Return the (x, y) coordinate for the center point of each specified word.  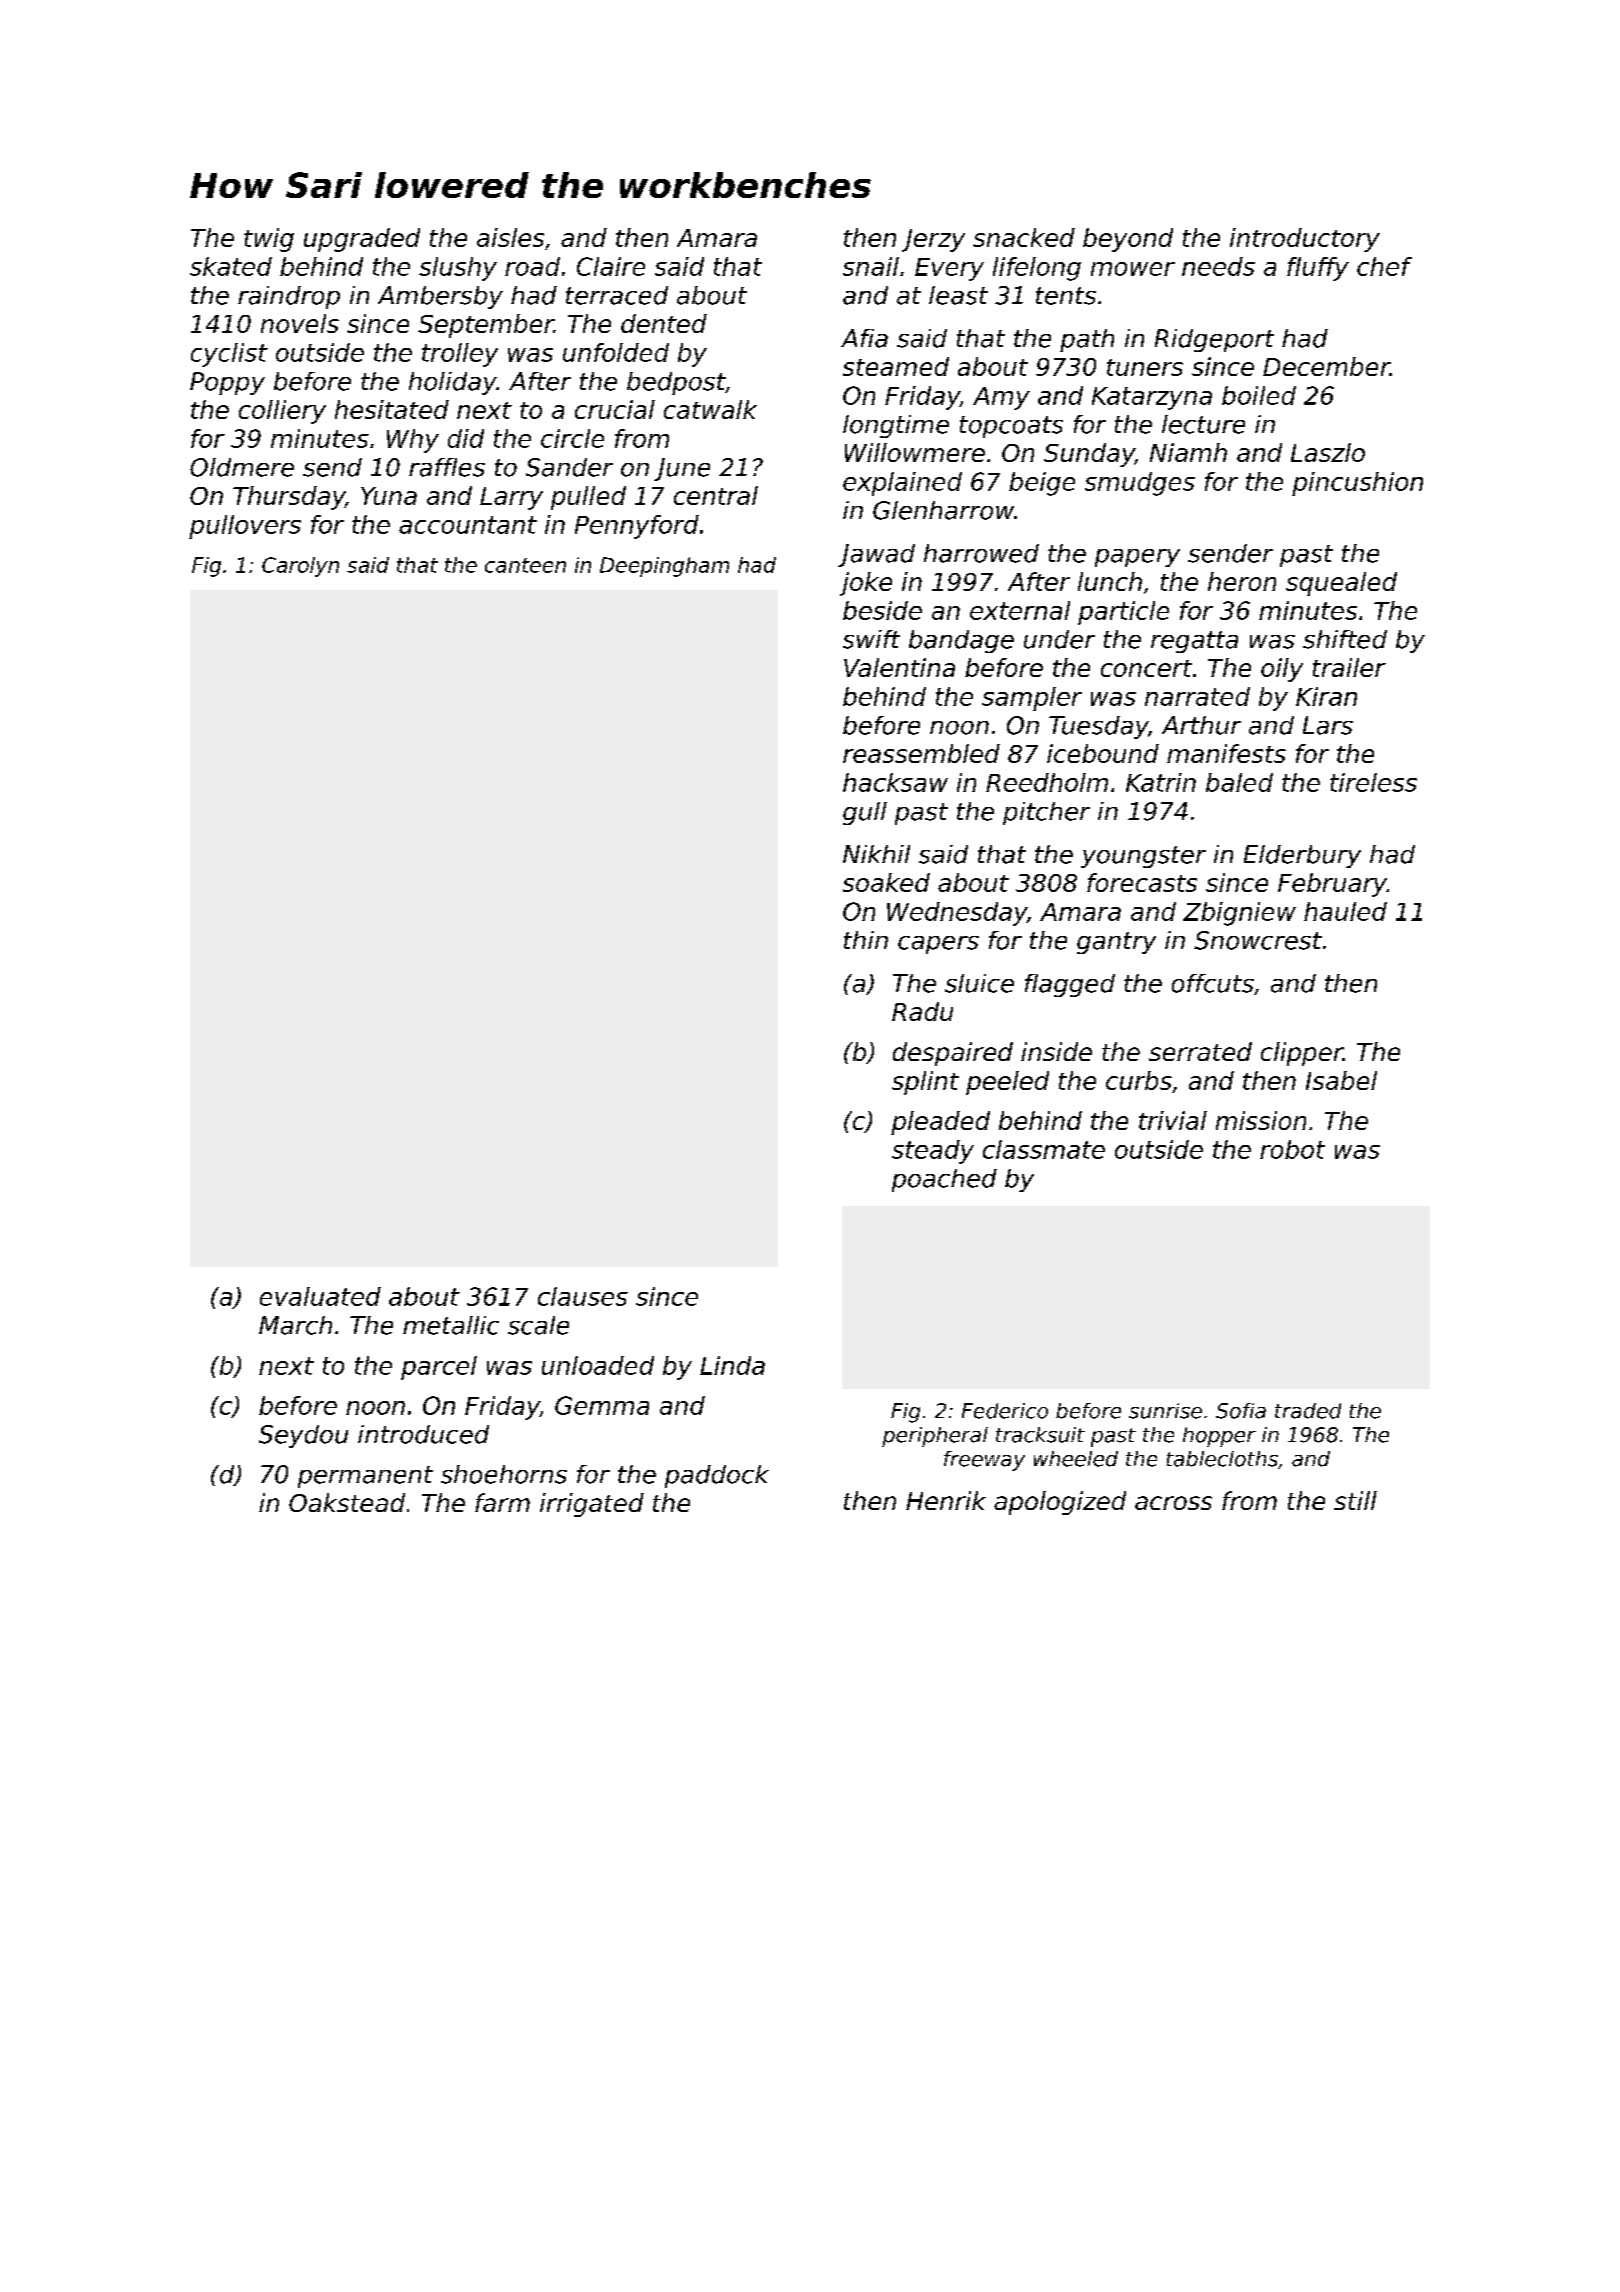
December (1326, 366)
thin (866, 940)
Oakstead (347, 1502)
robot (1292, 1149)
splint (925, 1083)
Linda (732, 1365)
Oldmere (242, 467)
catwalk (710, 409)
